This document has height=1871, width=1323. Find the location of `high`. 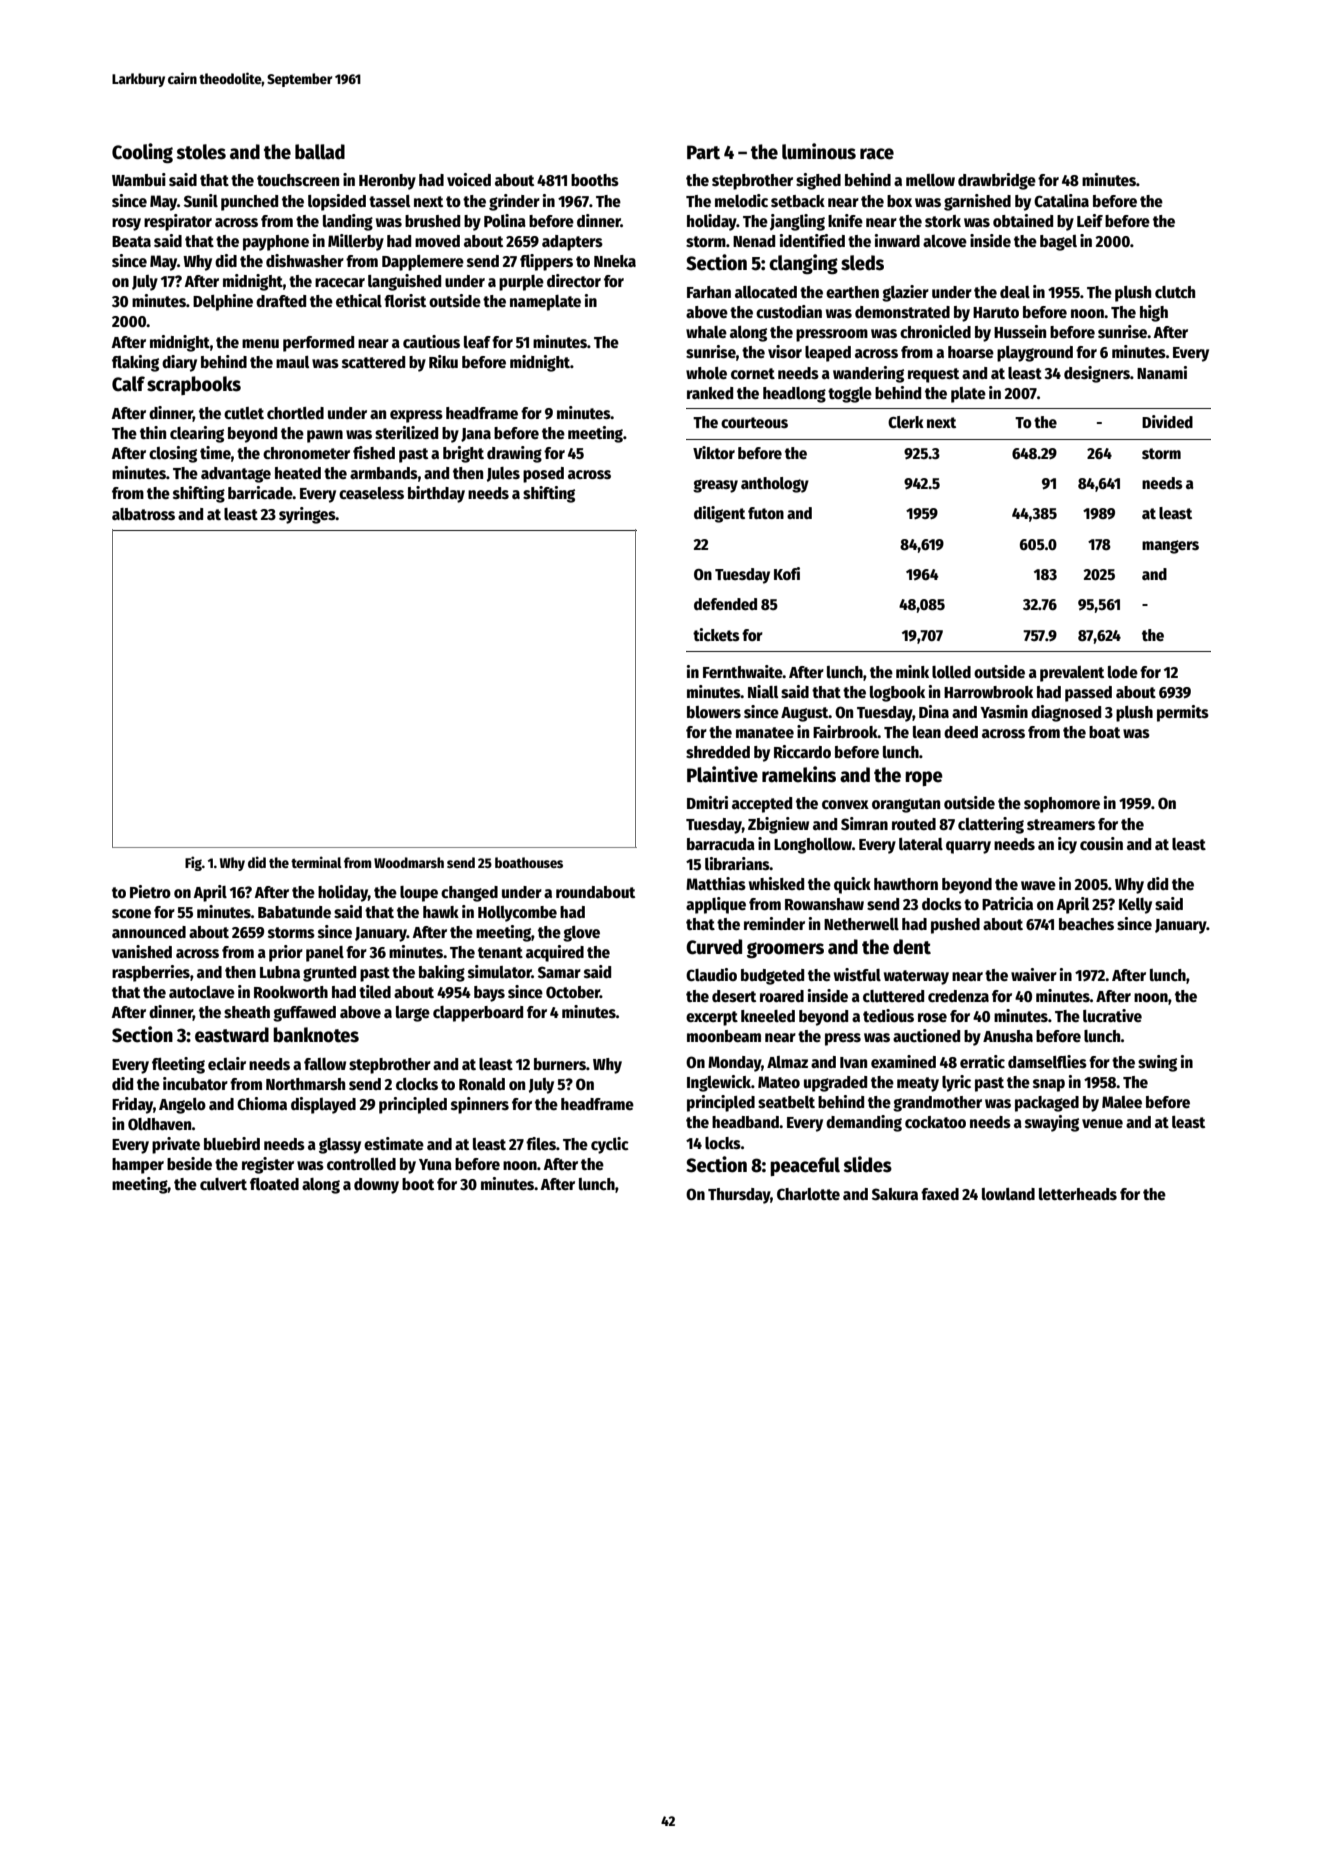

high is located at coordinates (1154, 313).
